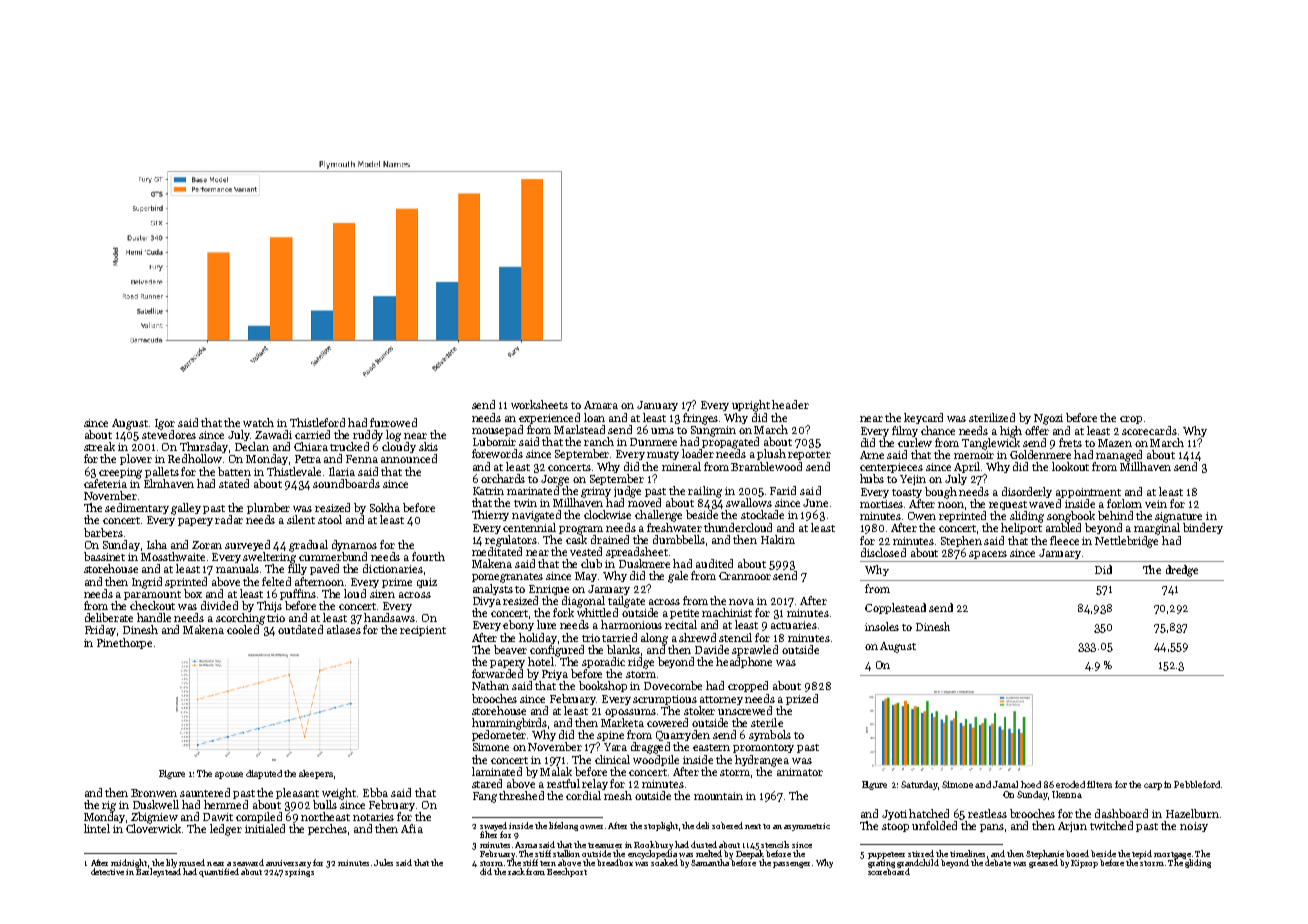 Image resolution: width=1308 pixels, height=924 pixels. What do you see at coordinates (1064, 540) in the document?
I see `fleece` at bounding box center [1064, 540].
